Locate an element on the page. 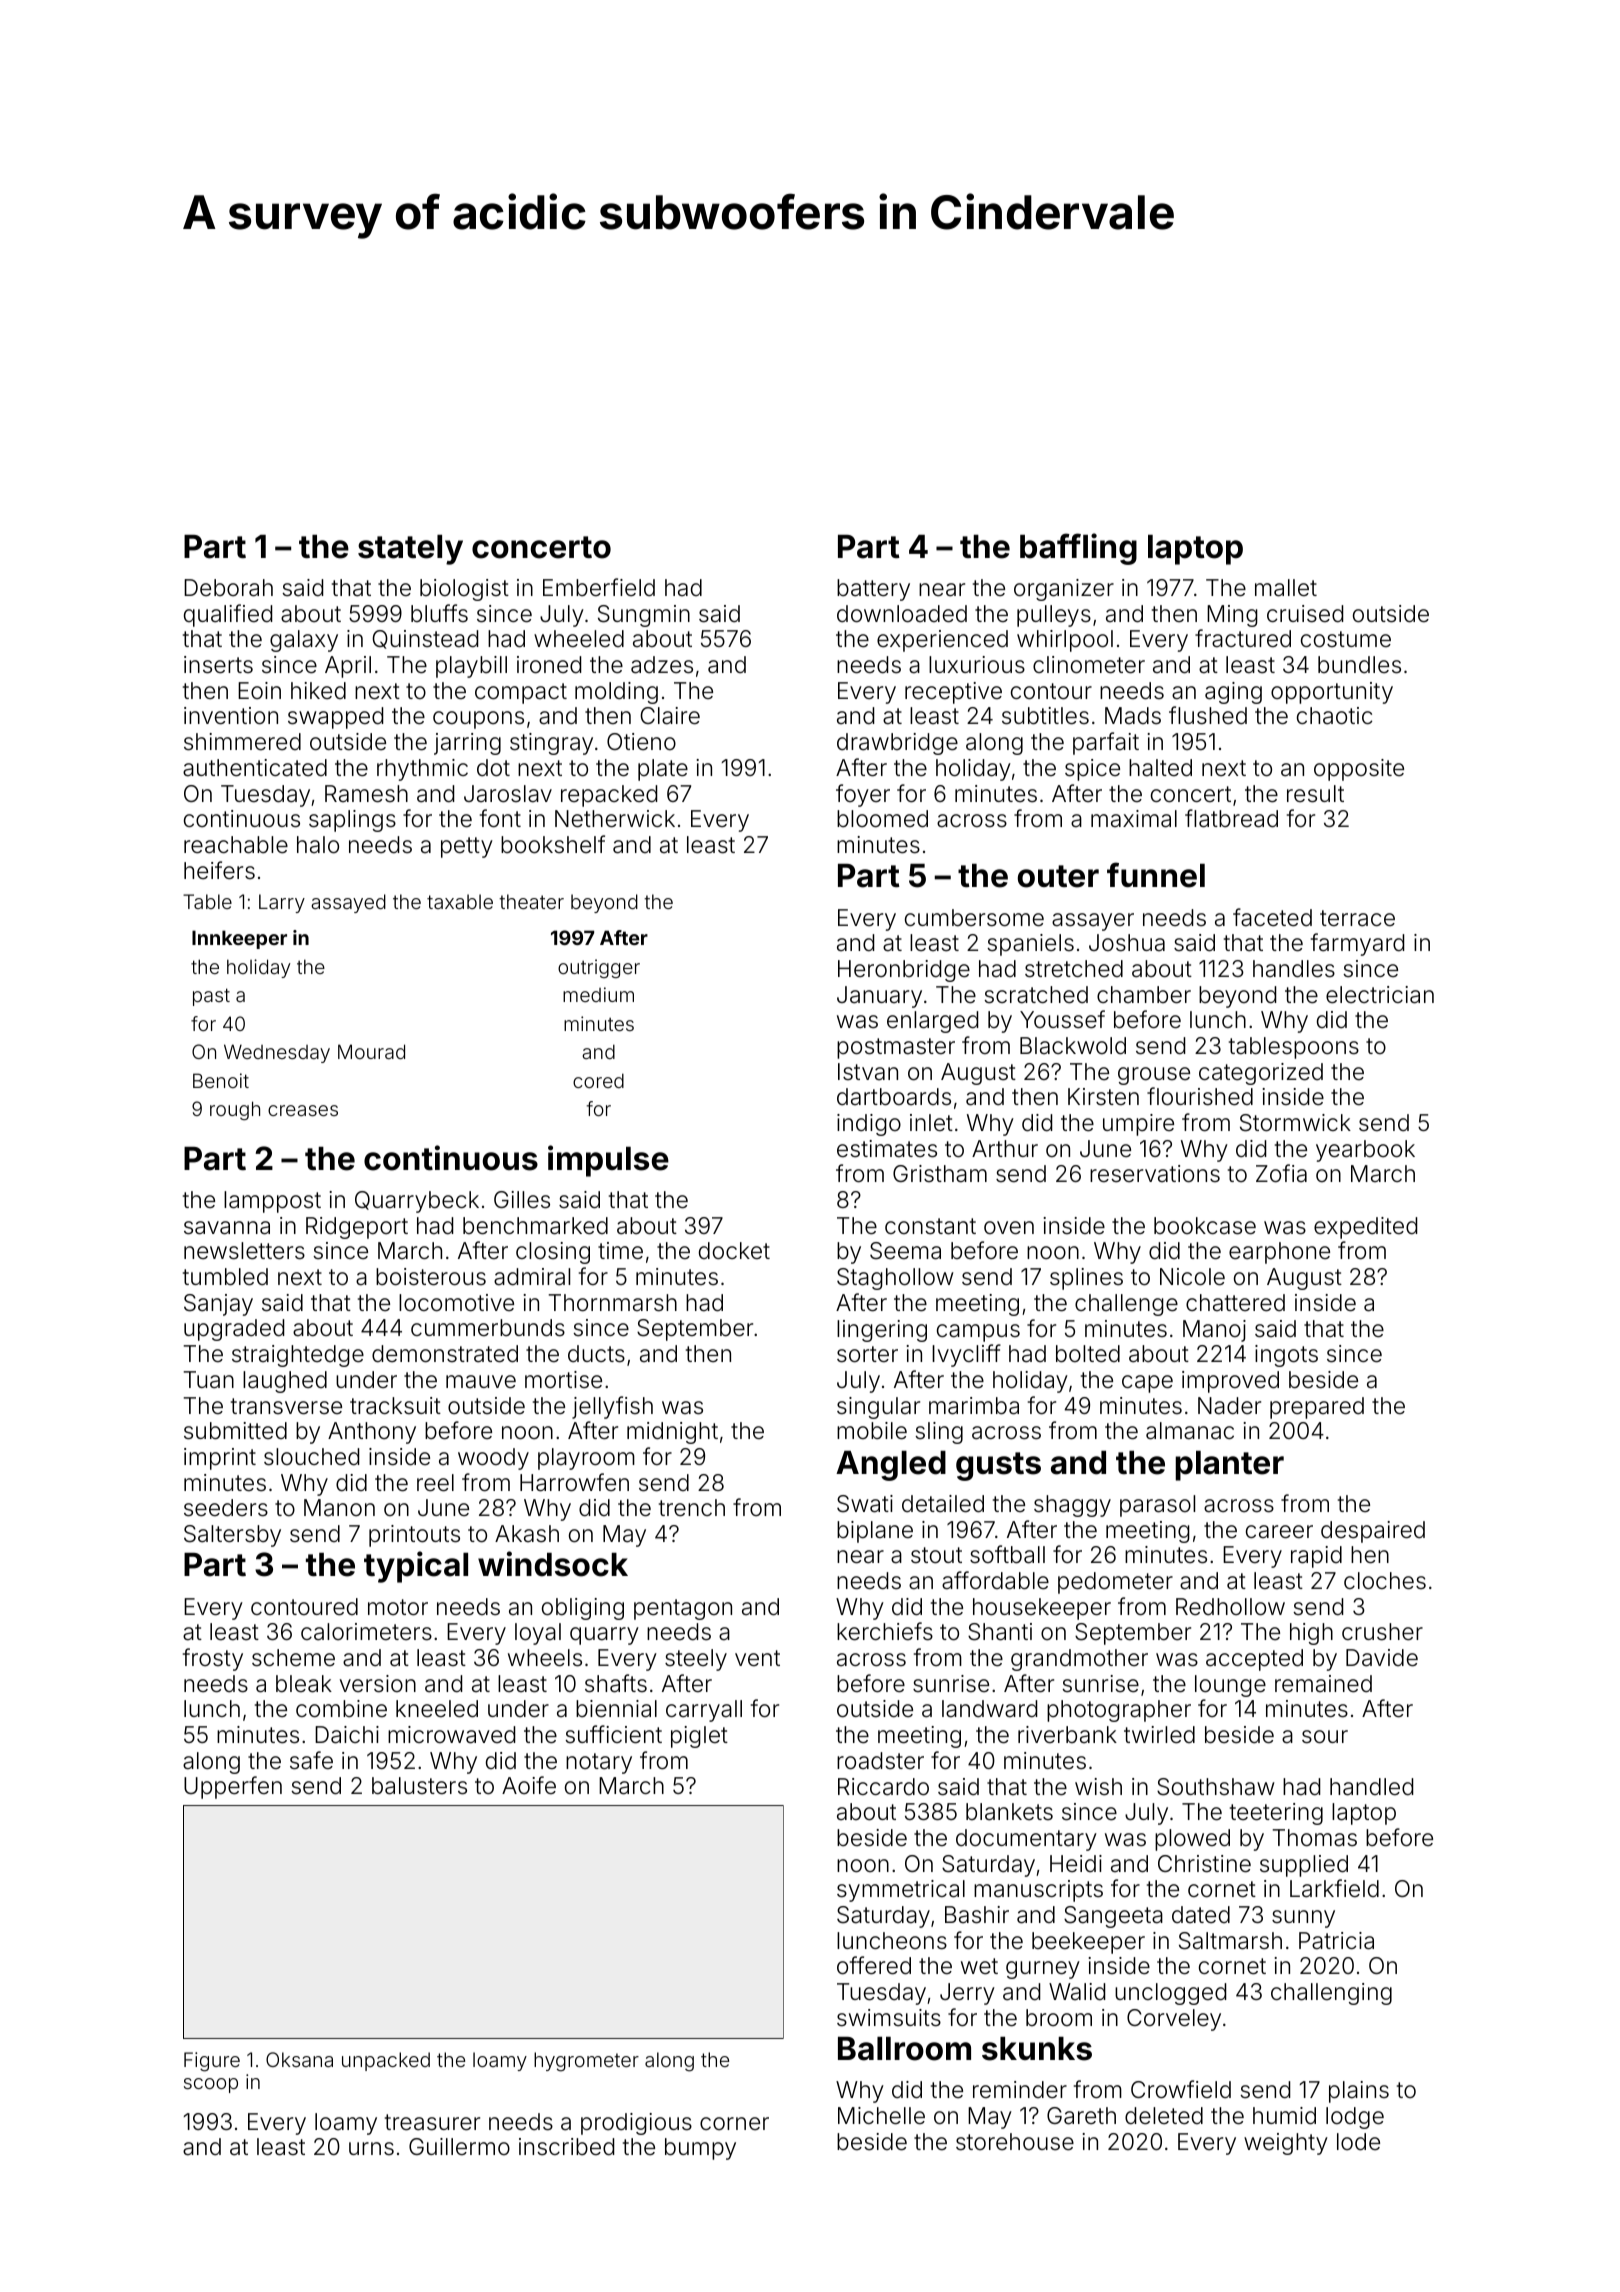  Nicole is located at coordinates (1192, 1277).
